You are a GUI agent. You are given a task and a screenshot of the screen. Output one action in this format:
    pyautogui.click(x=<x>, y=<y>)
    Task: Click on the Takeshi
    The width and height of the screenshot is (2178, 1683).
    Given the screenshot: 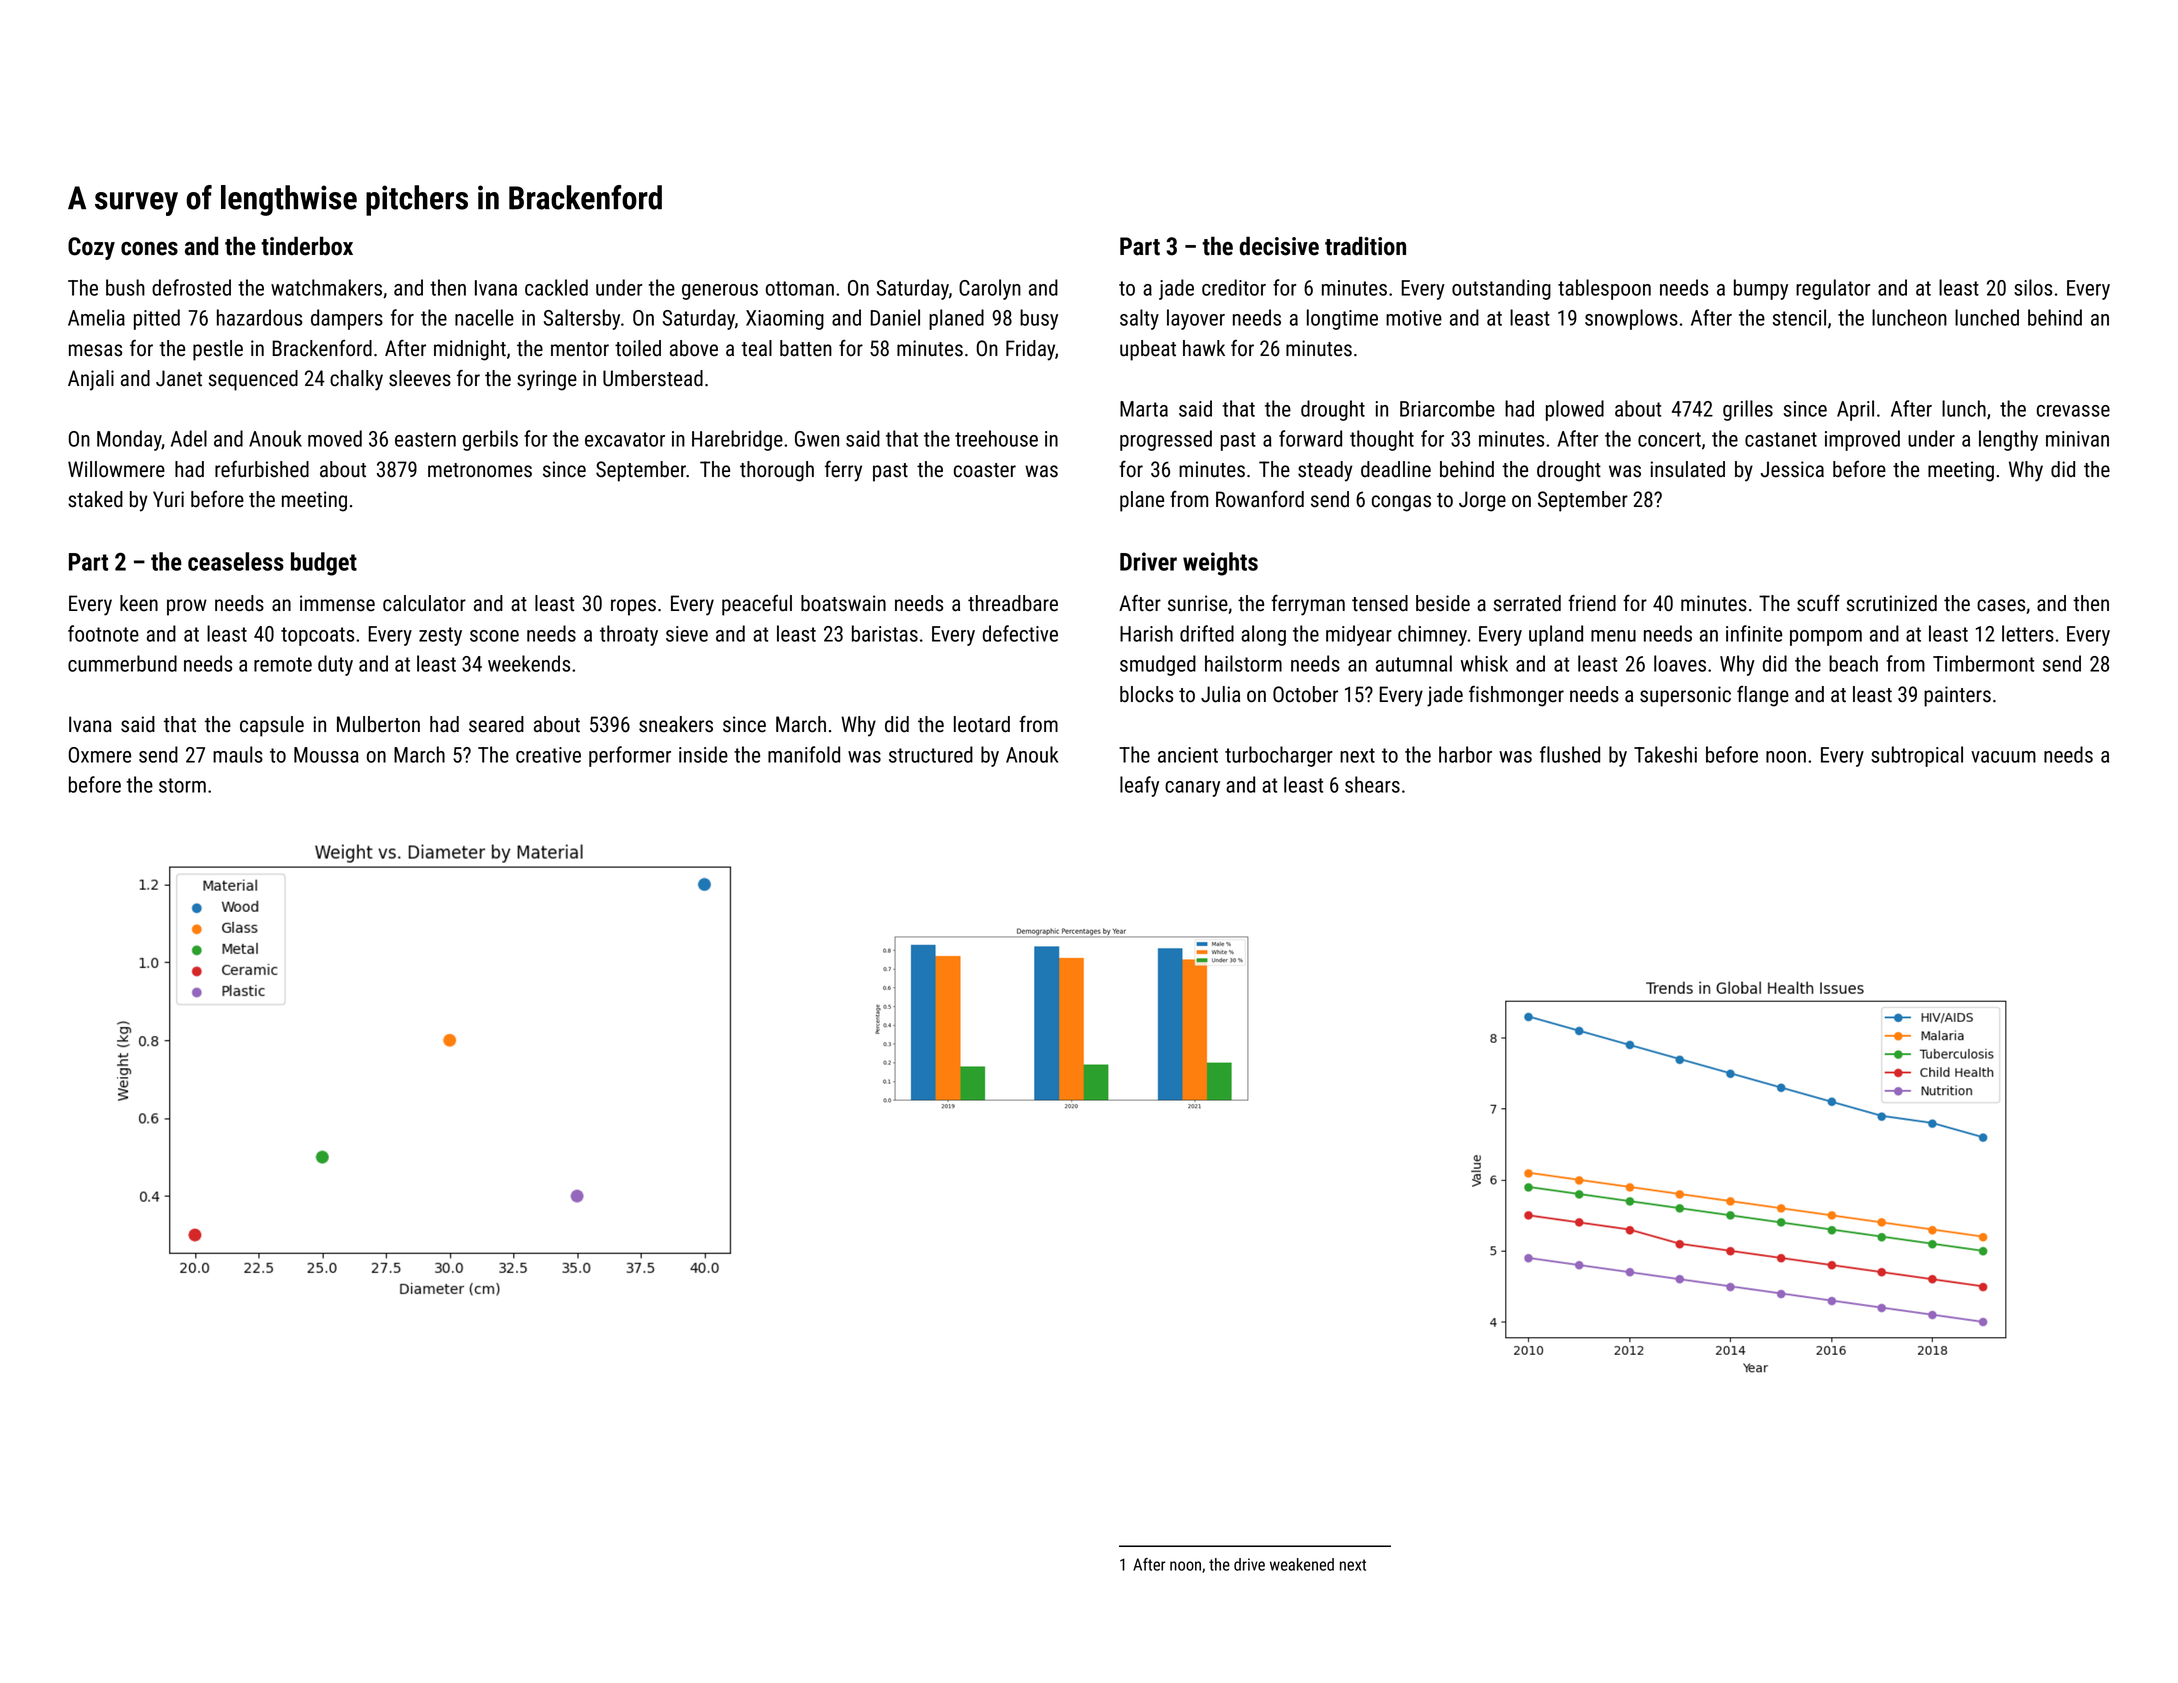 What is the action you would take?
    pyautogui.click(x=1665, y=754)
